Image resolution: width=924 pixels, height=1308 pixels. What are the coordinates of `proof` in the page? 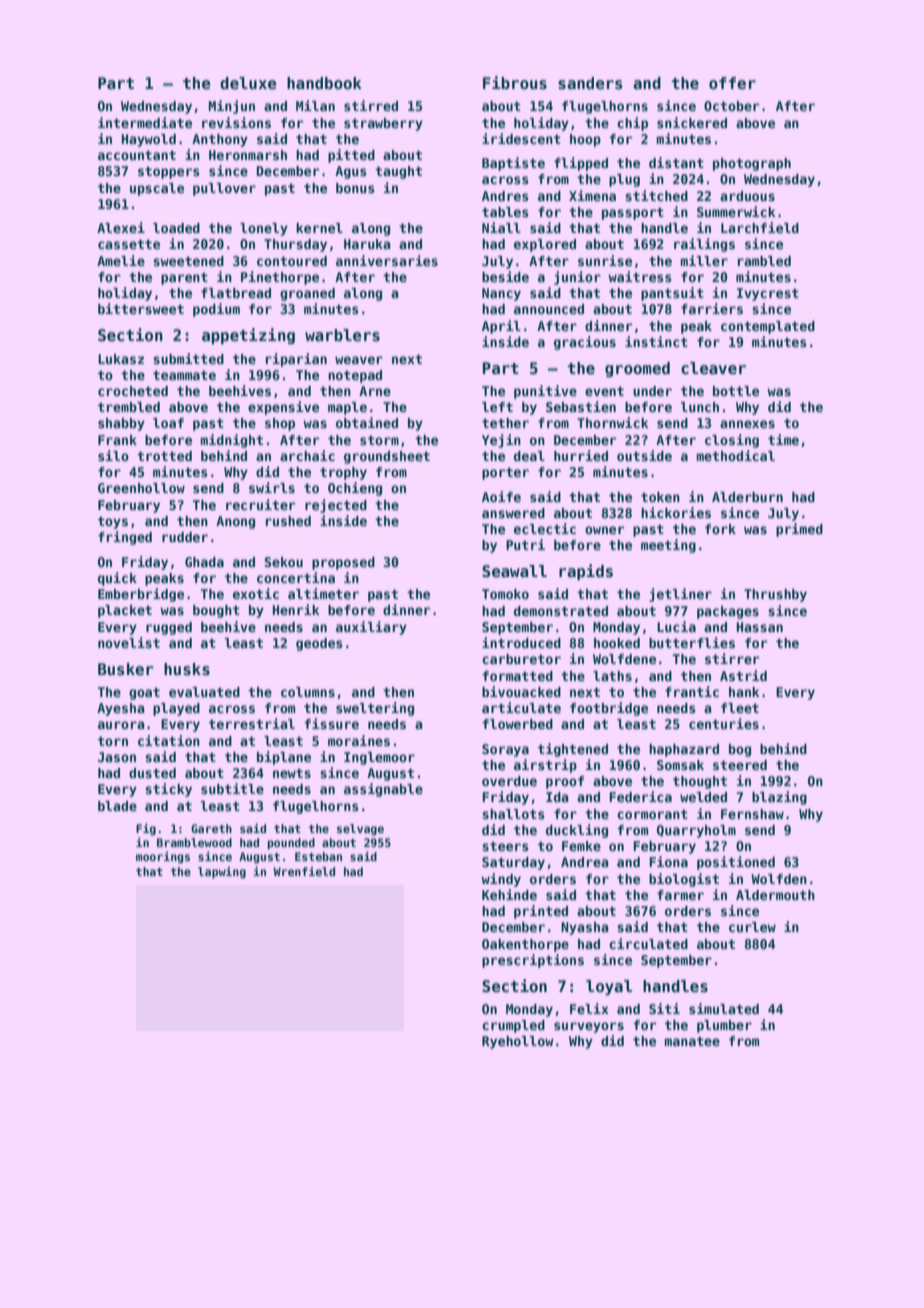 It's located at (565, 782).
